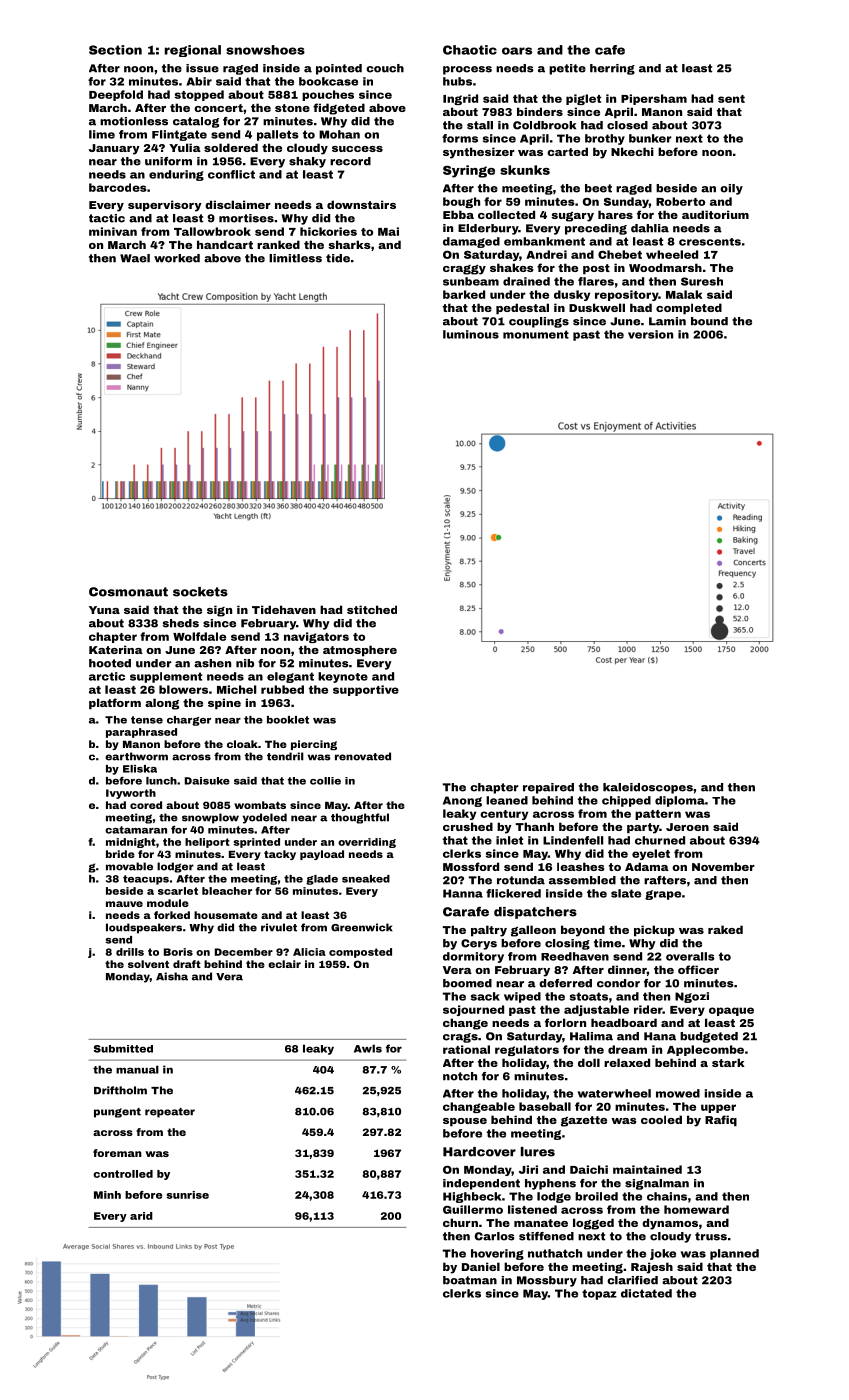 The width and height of the page is (849, 1400). What do you see at coordinates (548, 788) in the page?
I see `repaired` at bounding box center [548, 788].
